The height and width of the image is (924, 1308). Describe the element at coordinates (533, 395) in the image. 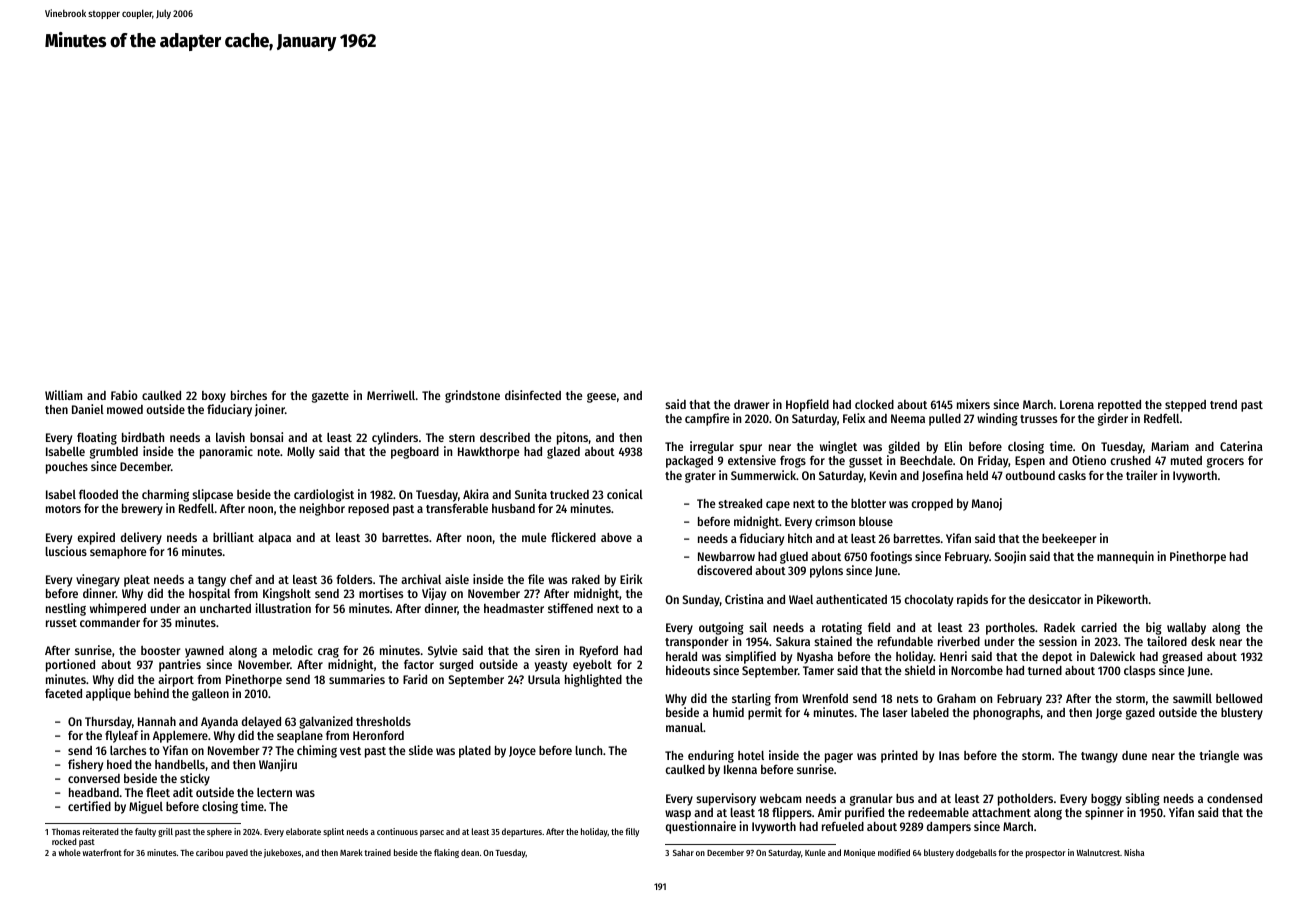

I see `disinfected` at that location.
